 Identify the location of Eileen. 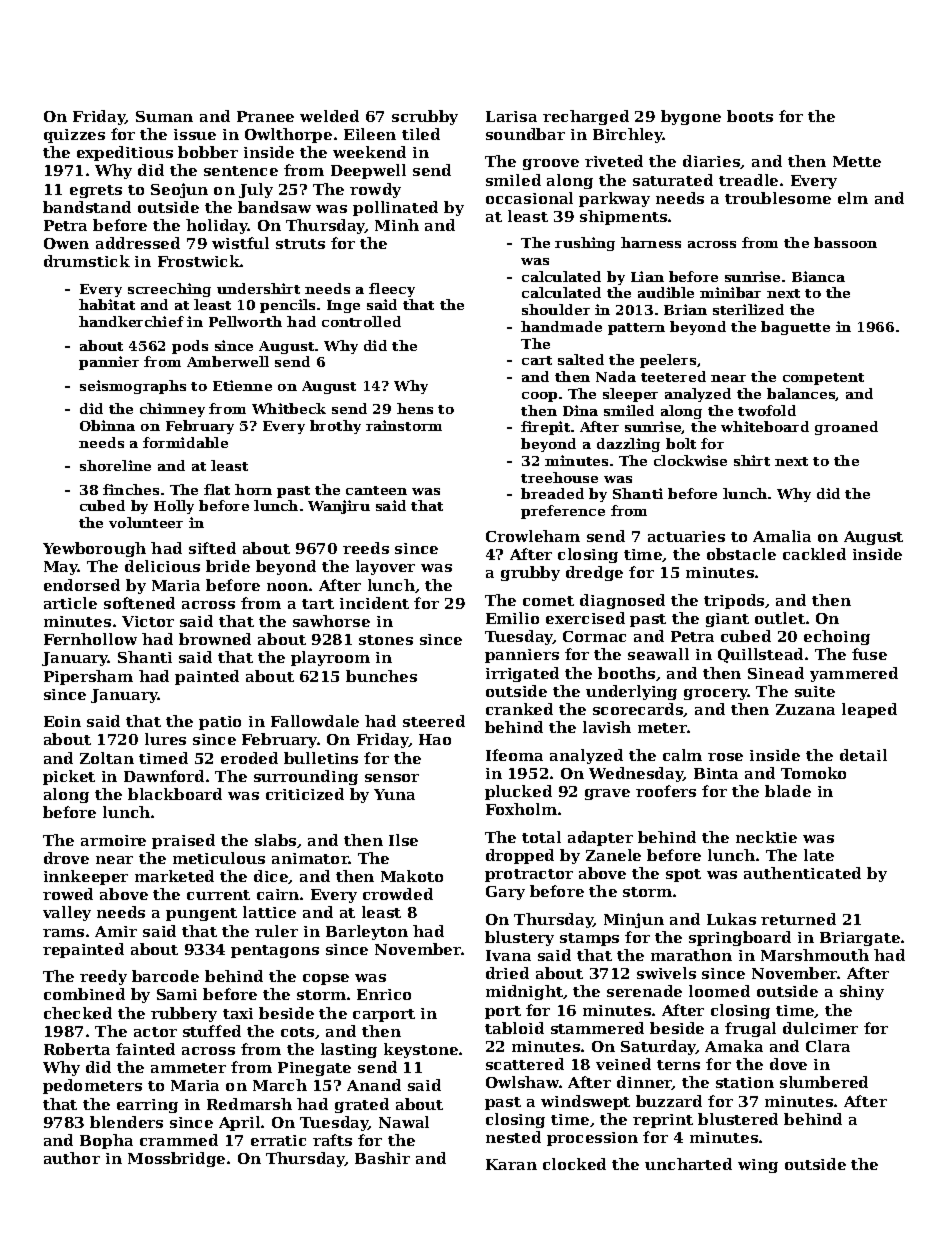
(370, 134).
